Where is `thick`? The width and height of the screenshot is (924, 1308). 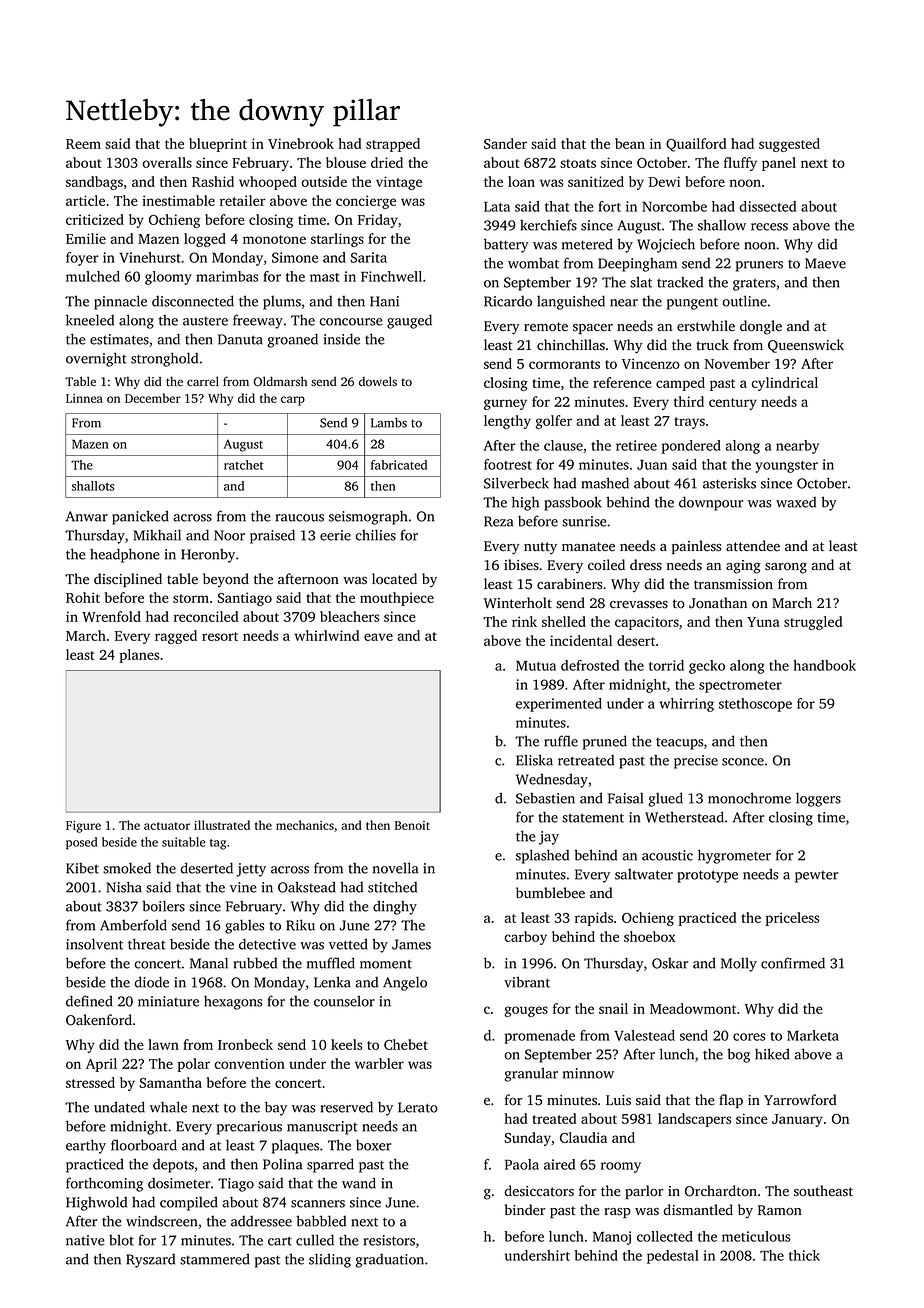
thick is located at coordinates (804, 1255).
